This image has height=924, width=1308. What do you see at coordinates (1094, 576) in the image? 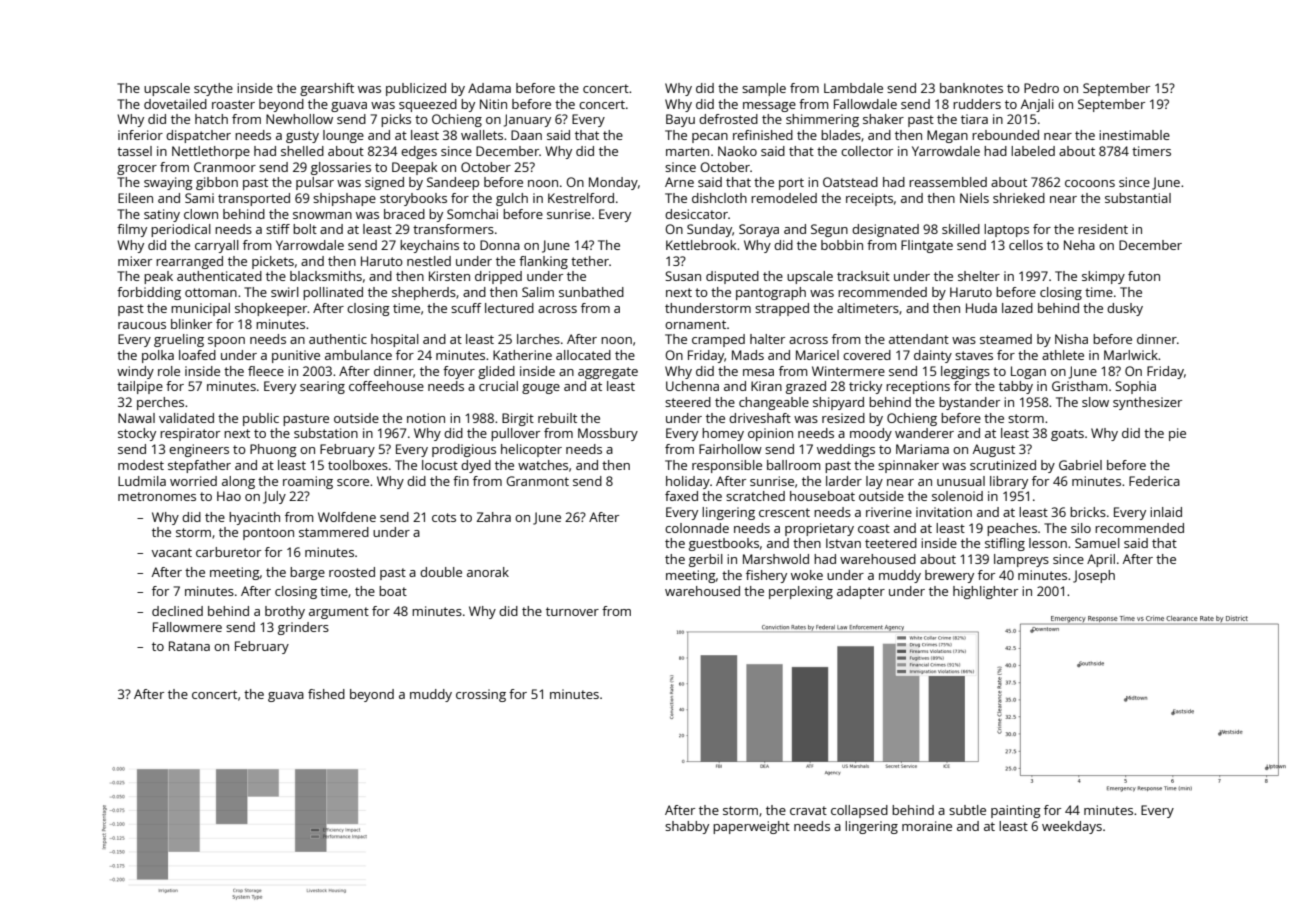
I see `Joseph` at bounding box center [1094, 576].
